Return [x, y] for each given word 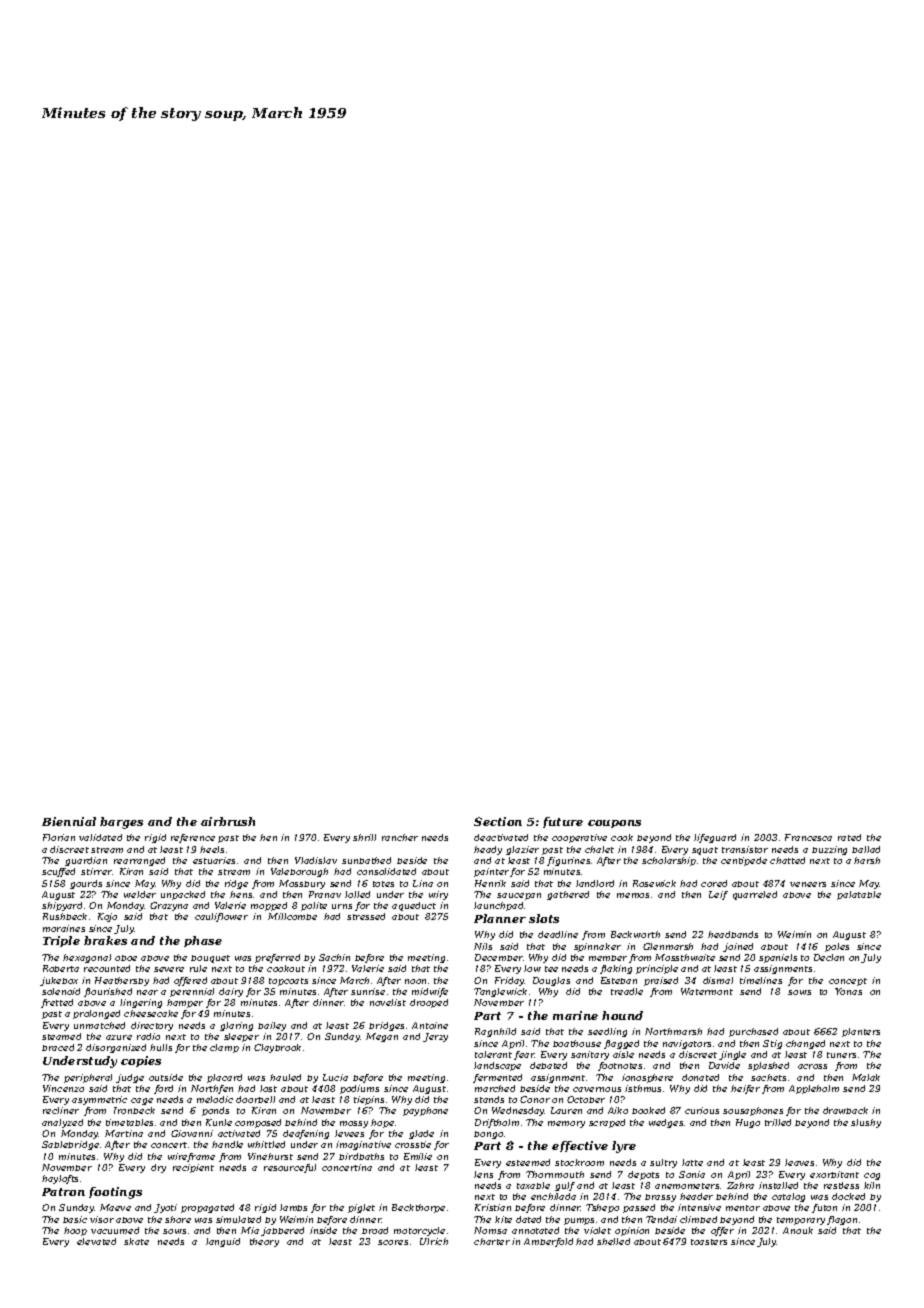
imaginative [363, 1145]
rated [849, 837]
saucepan [519, 896]
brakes [105, 940]
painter [491, 872]
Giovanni [192, 1133]
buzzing [829, 850]
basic [75, 1219]
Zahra [740, 1185]
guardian [86, 861]
